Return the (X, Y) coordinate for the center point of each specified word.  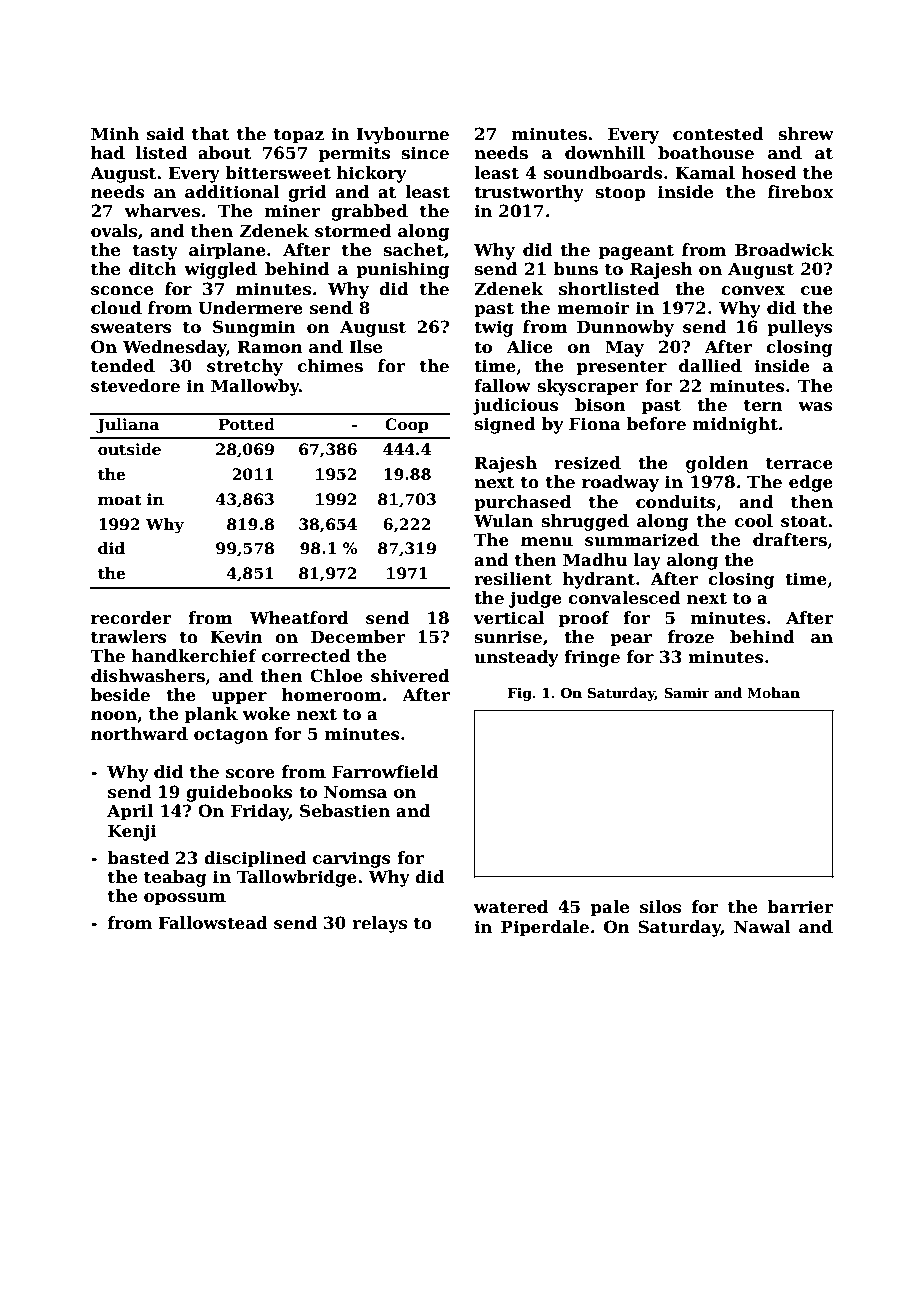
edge (811, 483)
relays (379, 924)
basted (138, 858)
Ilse (365, 347)
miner (292, 211)
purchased (522, 503)
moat (120, 500)
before (656, 424)
